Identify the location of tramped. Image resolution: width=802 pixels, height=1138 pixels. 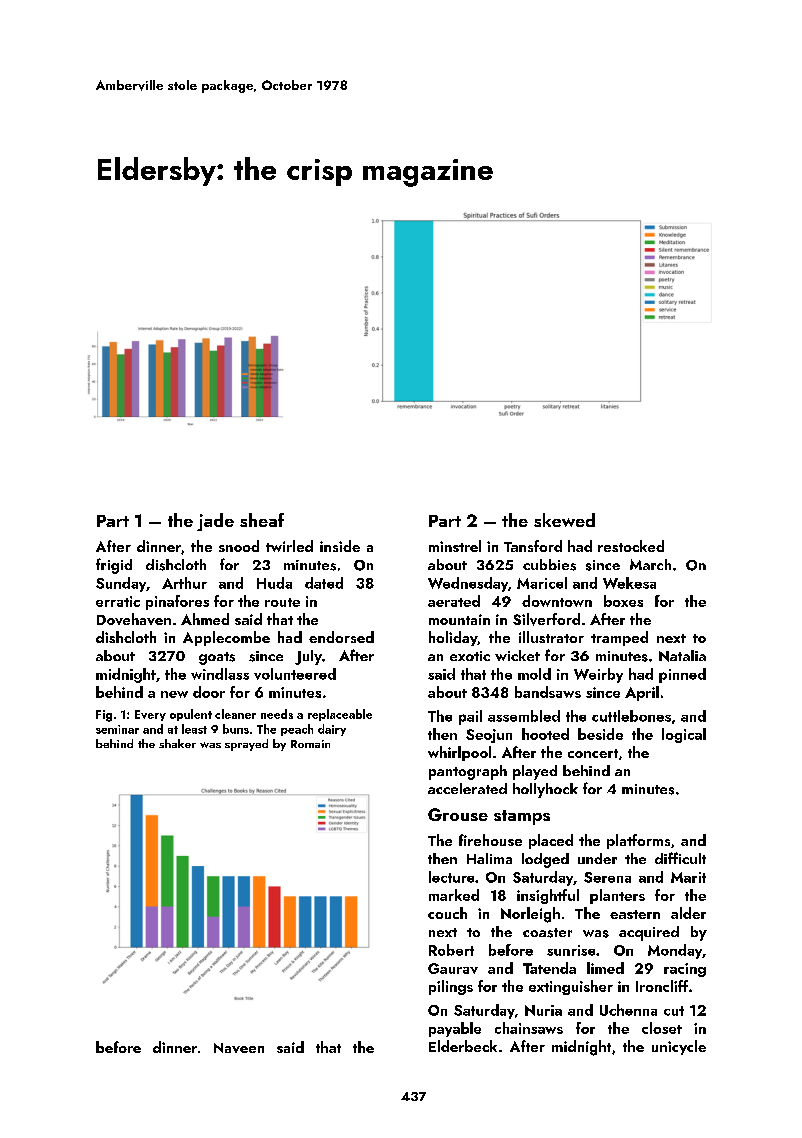
(619, 638).
